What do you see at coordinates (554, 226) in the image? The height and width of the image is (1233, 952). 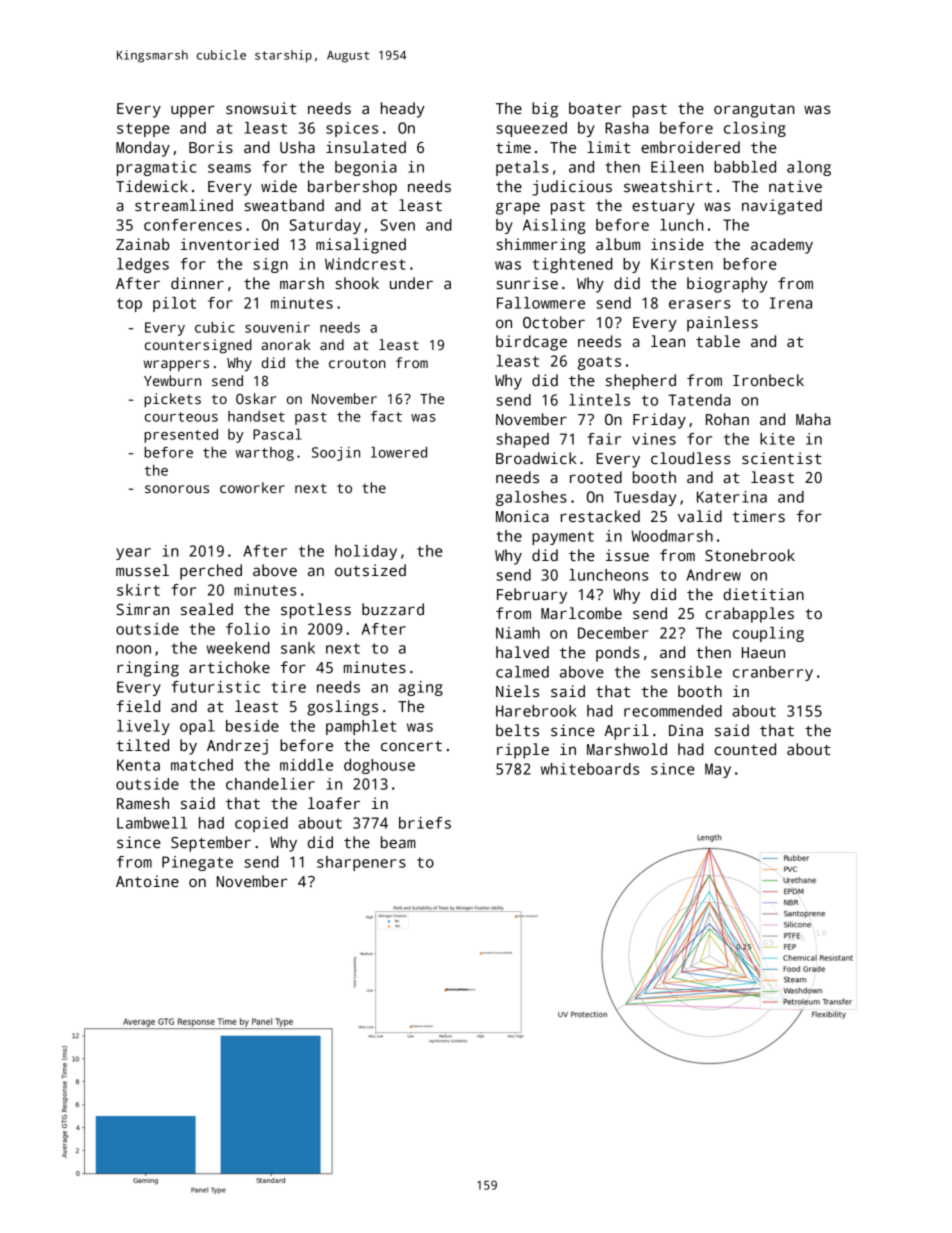 I see `Aisling` at bounding box center [554, 226].
